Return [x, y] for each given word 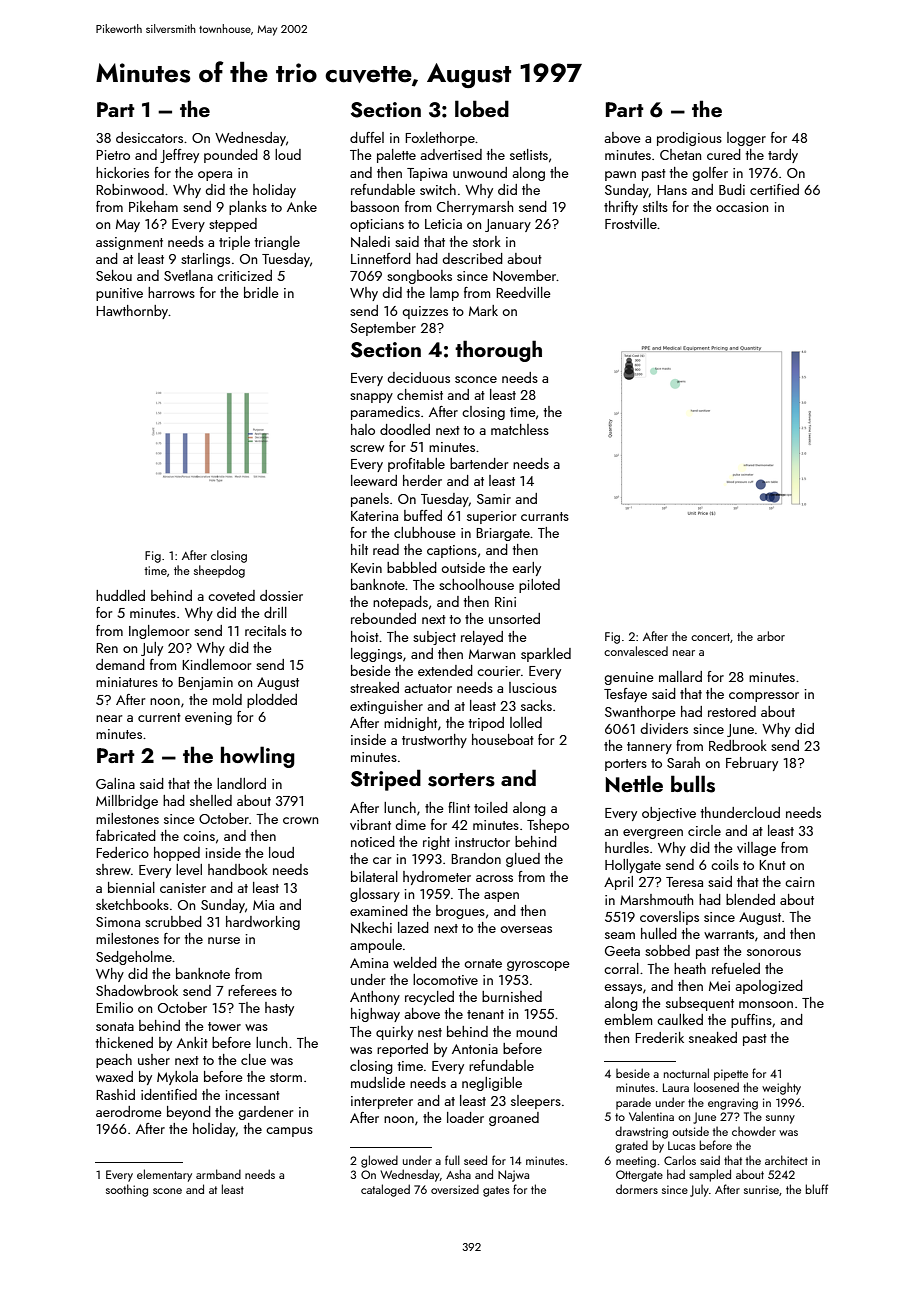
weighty [781, 1089]
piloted [539, 586]
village [756, 849]
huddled [120, 595]
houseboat [503, 739]
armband [218, 1174]
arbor [771, 636]
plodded [272, 701]
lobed [482, 108]
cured [724, 154]
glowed [379, 1161]
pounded [231, 156]
